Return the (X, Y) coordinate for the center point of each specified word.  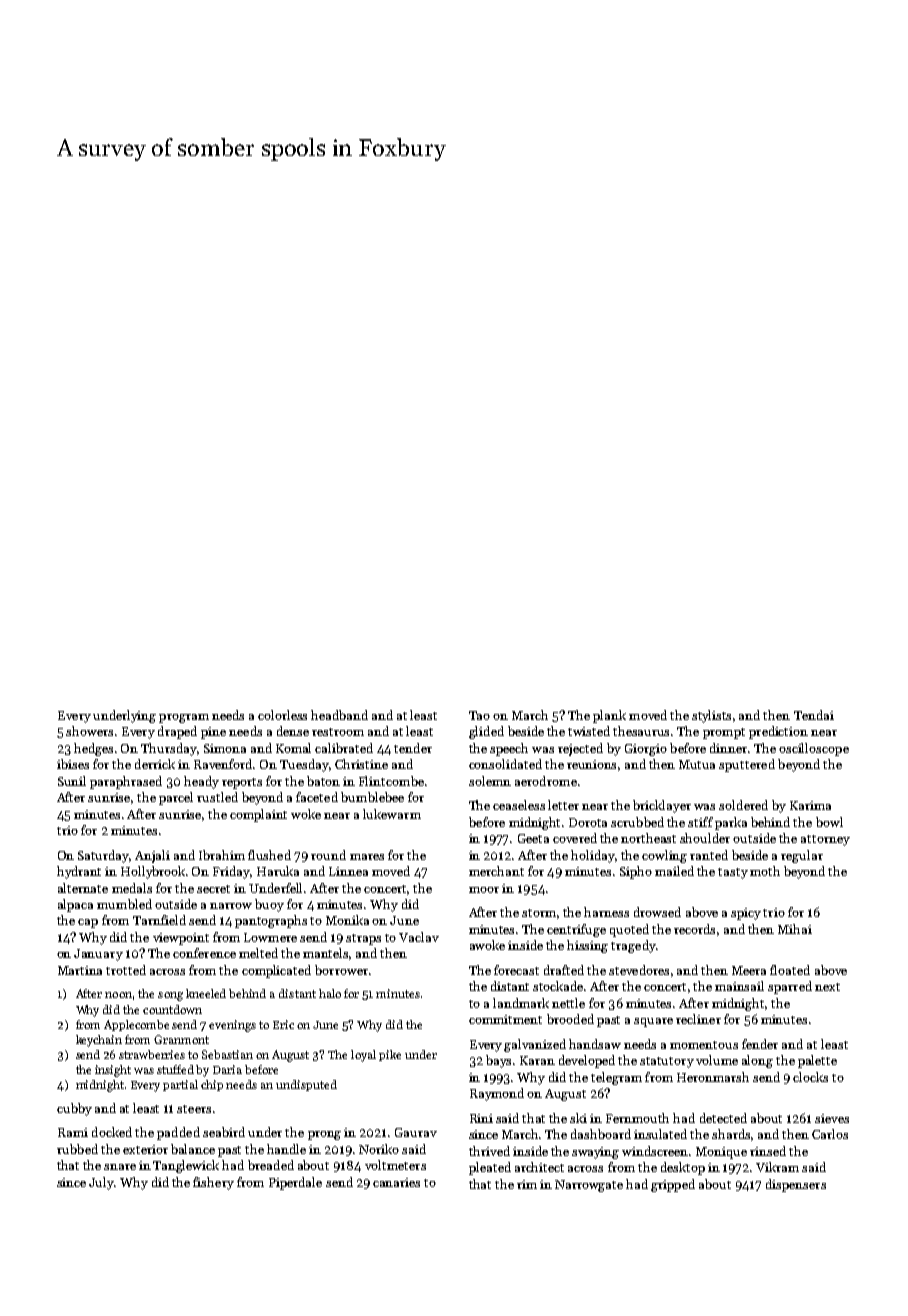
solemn (490, 781)
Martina (80, 970)
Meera (749, 970)
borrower (341, 970)
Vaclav (419, 937)
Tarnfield (159, 920)
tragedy (633, 946)
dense (293, 731)
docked (112, 1132)
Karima (810, 805)
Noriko (379, 1149)
